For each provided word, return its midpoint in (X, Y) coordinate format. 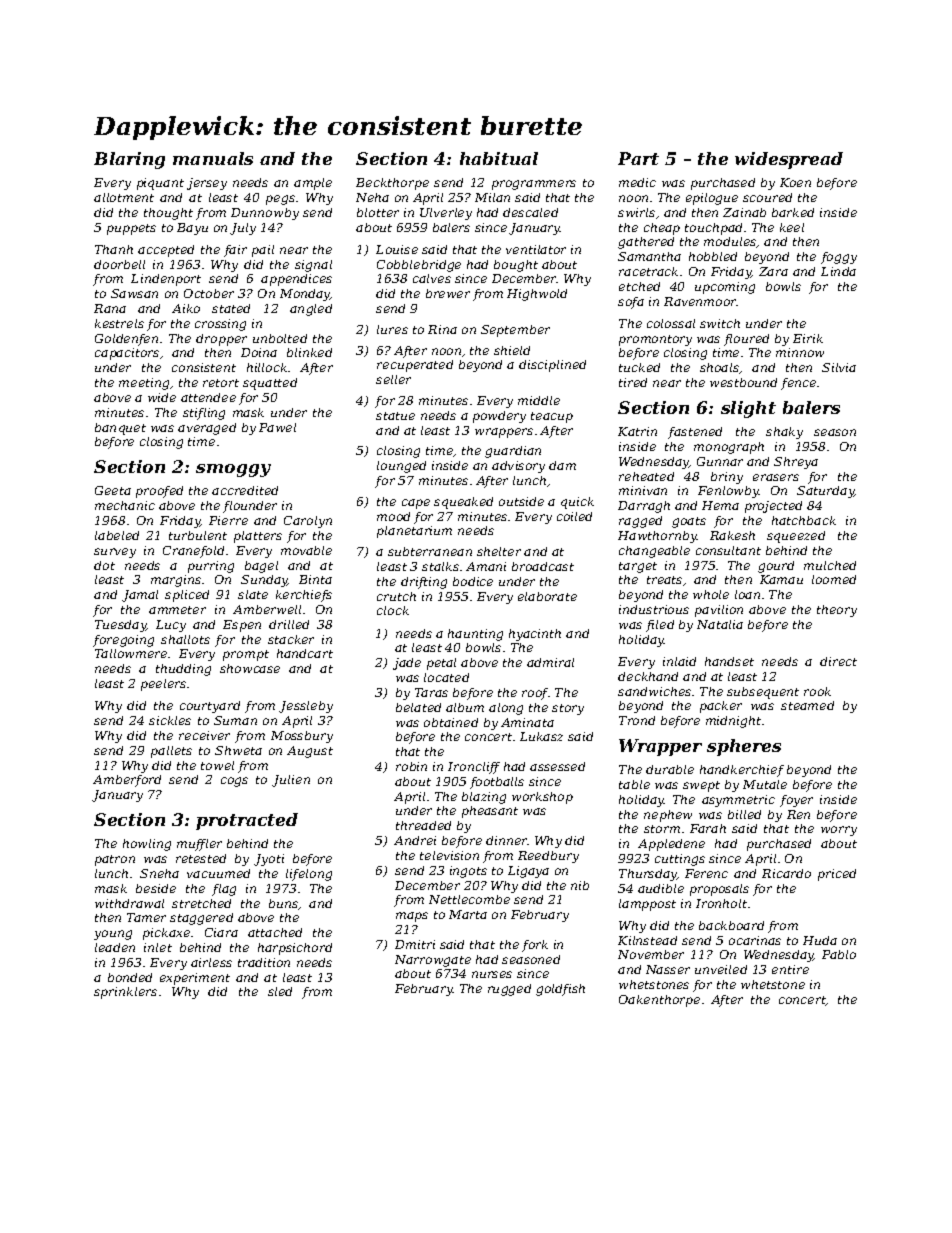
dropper (221, 340)
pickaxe (166, 934)
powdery (499, 417)
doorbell (119, 264)
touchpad (713, 229)
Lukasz (541, 736)
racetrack (648, 271)
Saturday (825, 492)
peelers (163, 685)
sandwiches (654, 691)
